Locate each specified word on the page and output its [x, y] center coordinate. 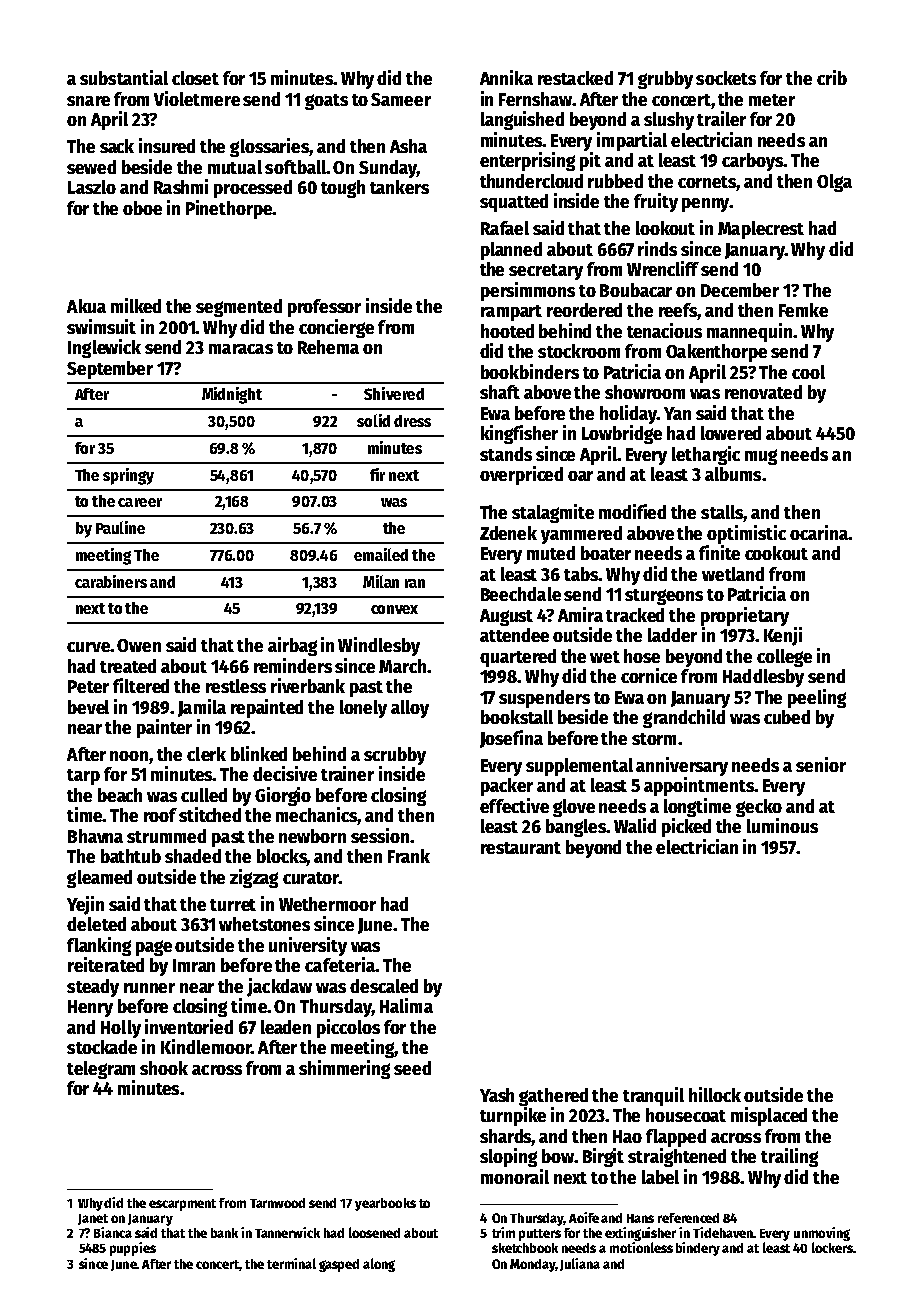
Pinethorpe [229, 209]
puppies [133, 1249]
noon [130, 757]
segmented [239, 308]
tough [343, 189]
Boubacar [636, 290]
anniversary [682, 766]
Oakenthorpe [716, 353]
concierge [336, 328]
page [154, 948]
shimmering [344, 1069]
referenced [688, 1218]
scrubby [395, 756]
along [379, 1265]
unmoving [822, 1234]
